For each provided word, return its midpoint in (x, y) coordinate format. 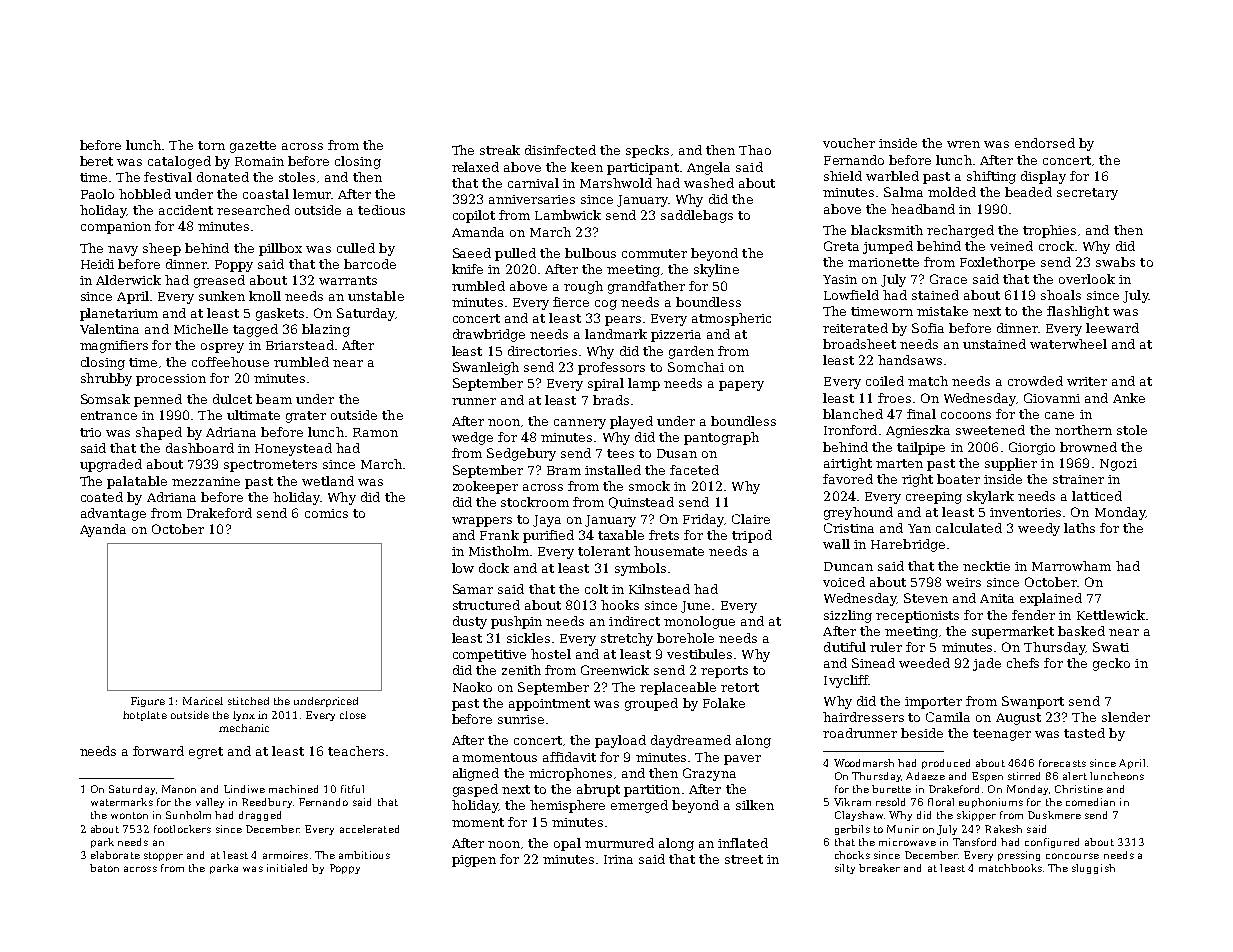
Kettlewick (1111, 615)
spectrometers (270, 466)
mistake (942, 311)
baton (104, 868)
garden (691, 352)
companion (116, 228)
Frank (499, 535)
